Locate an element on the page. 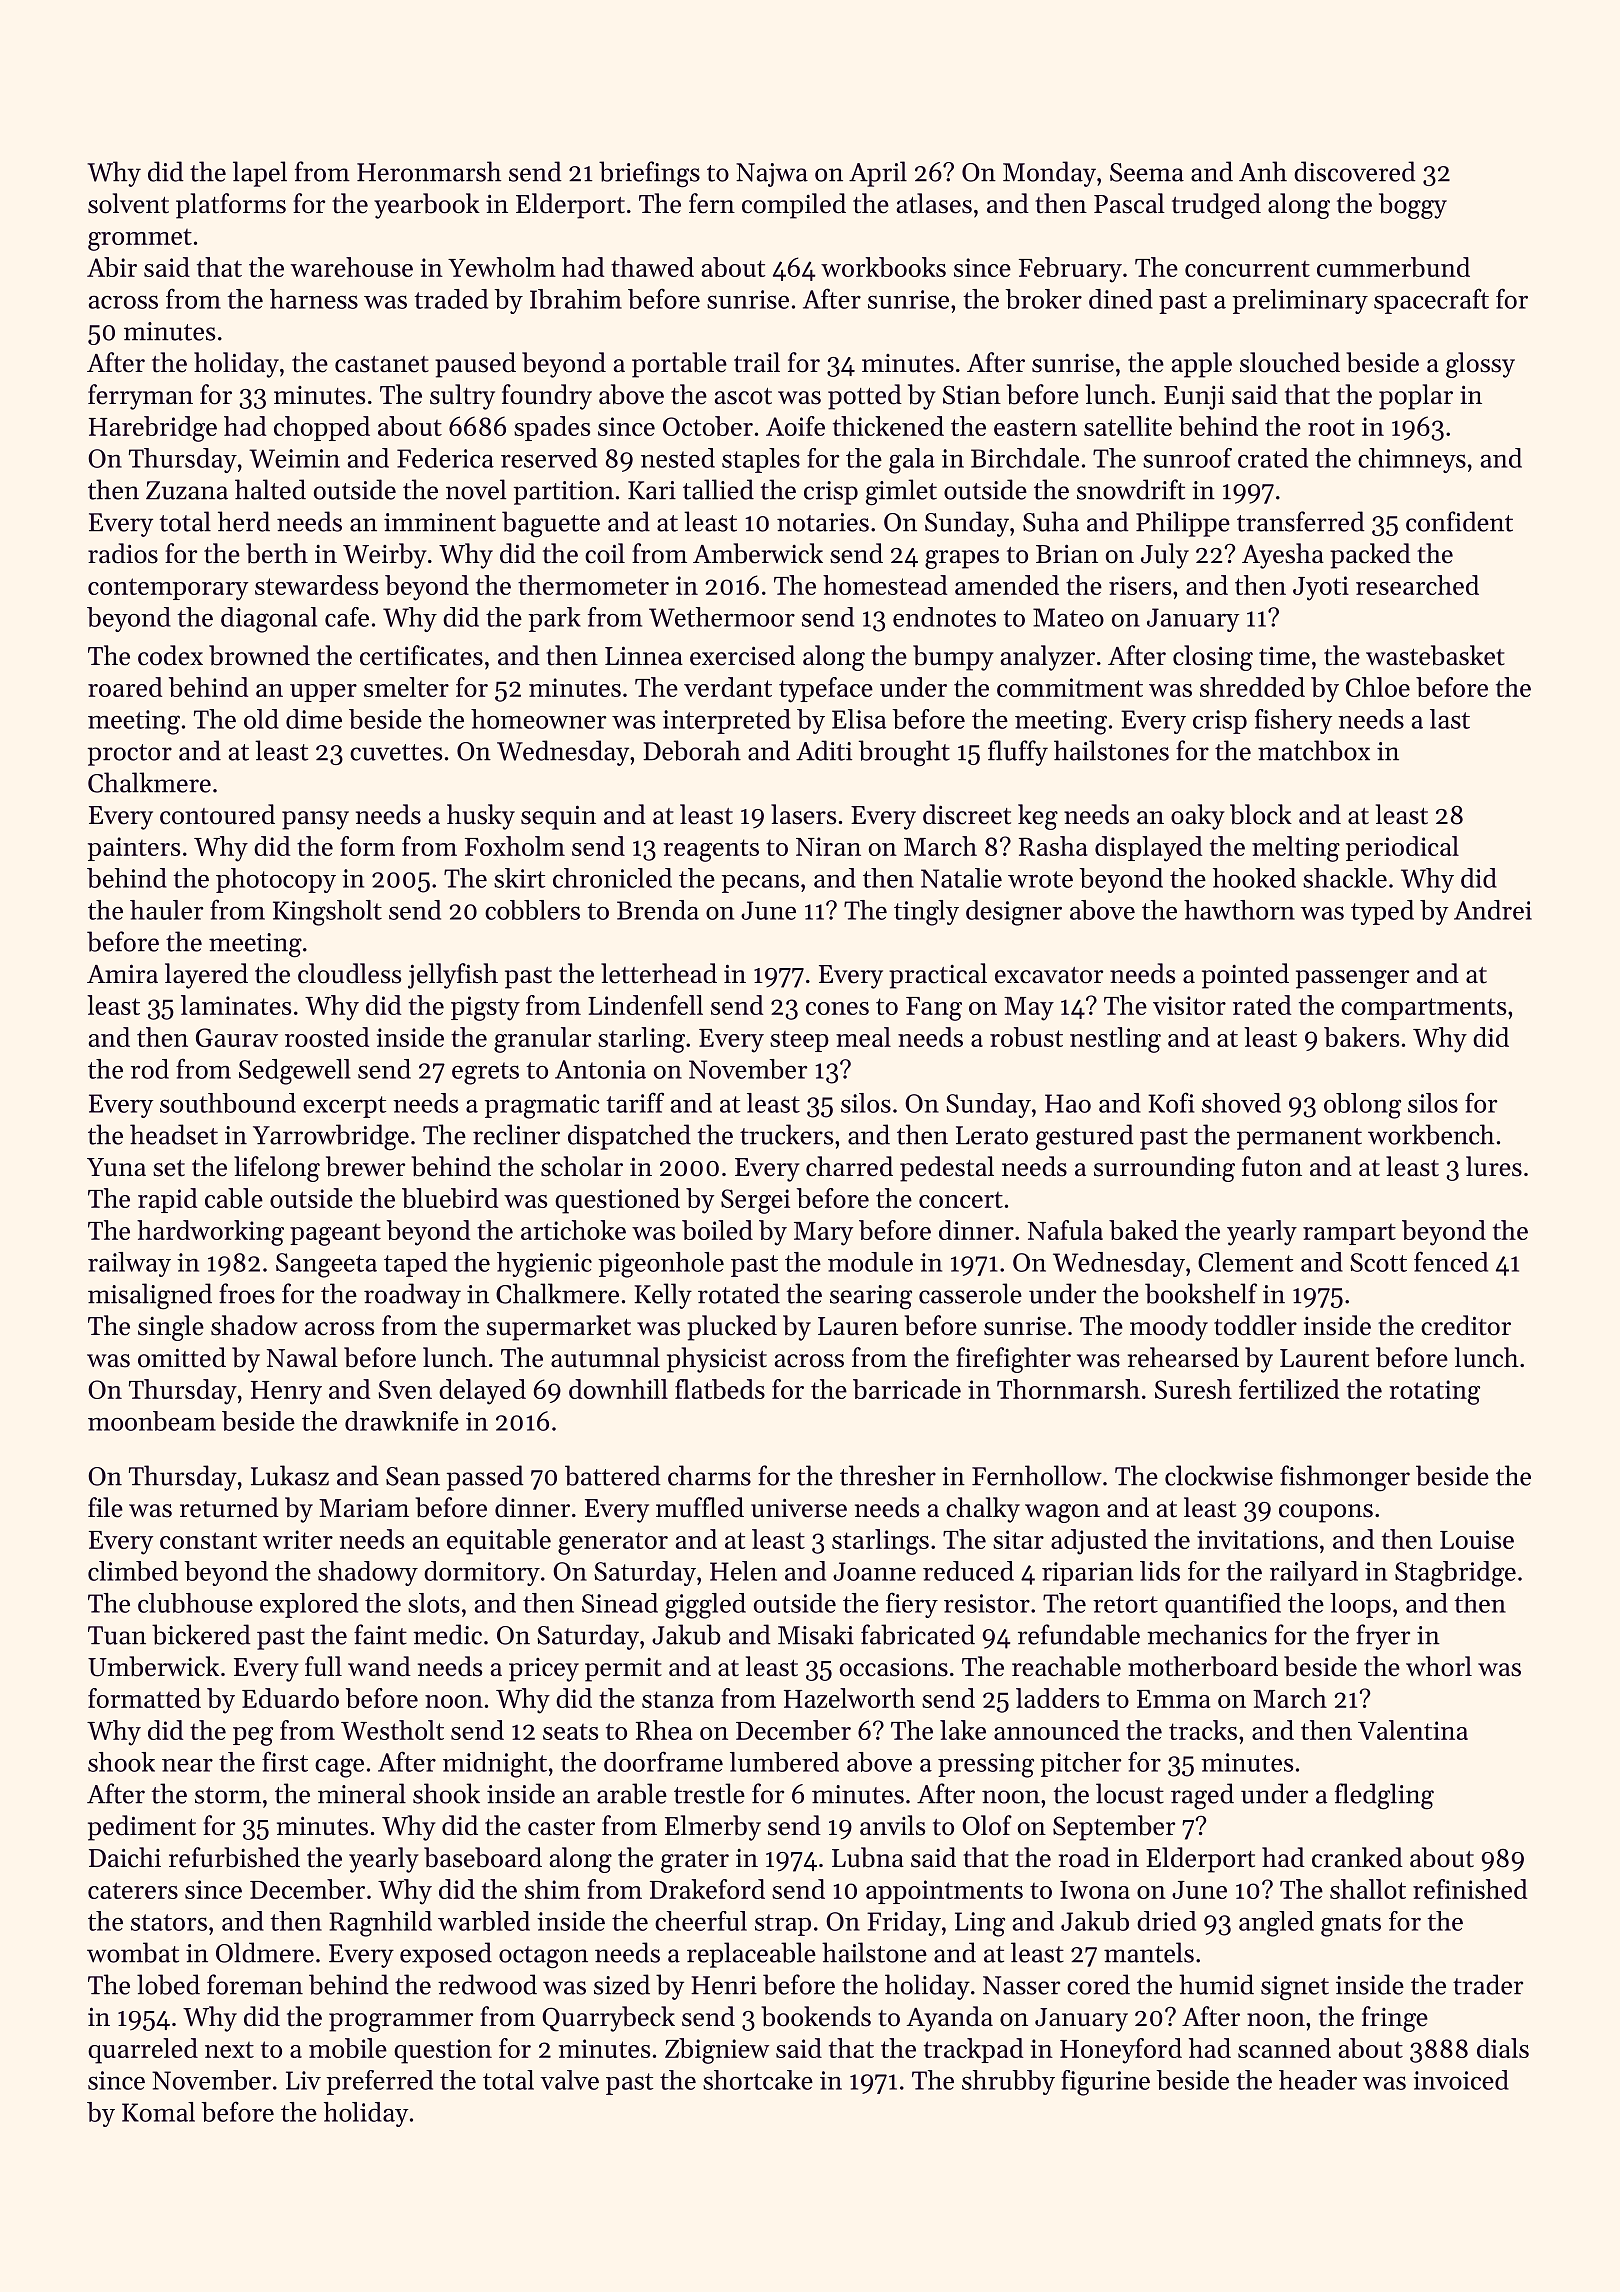 The image size is (1620, 2292). lapel is located at coordinates (260, 174).
